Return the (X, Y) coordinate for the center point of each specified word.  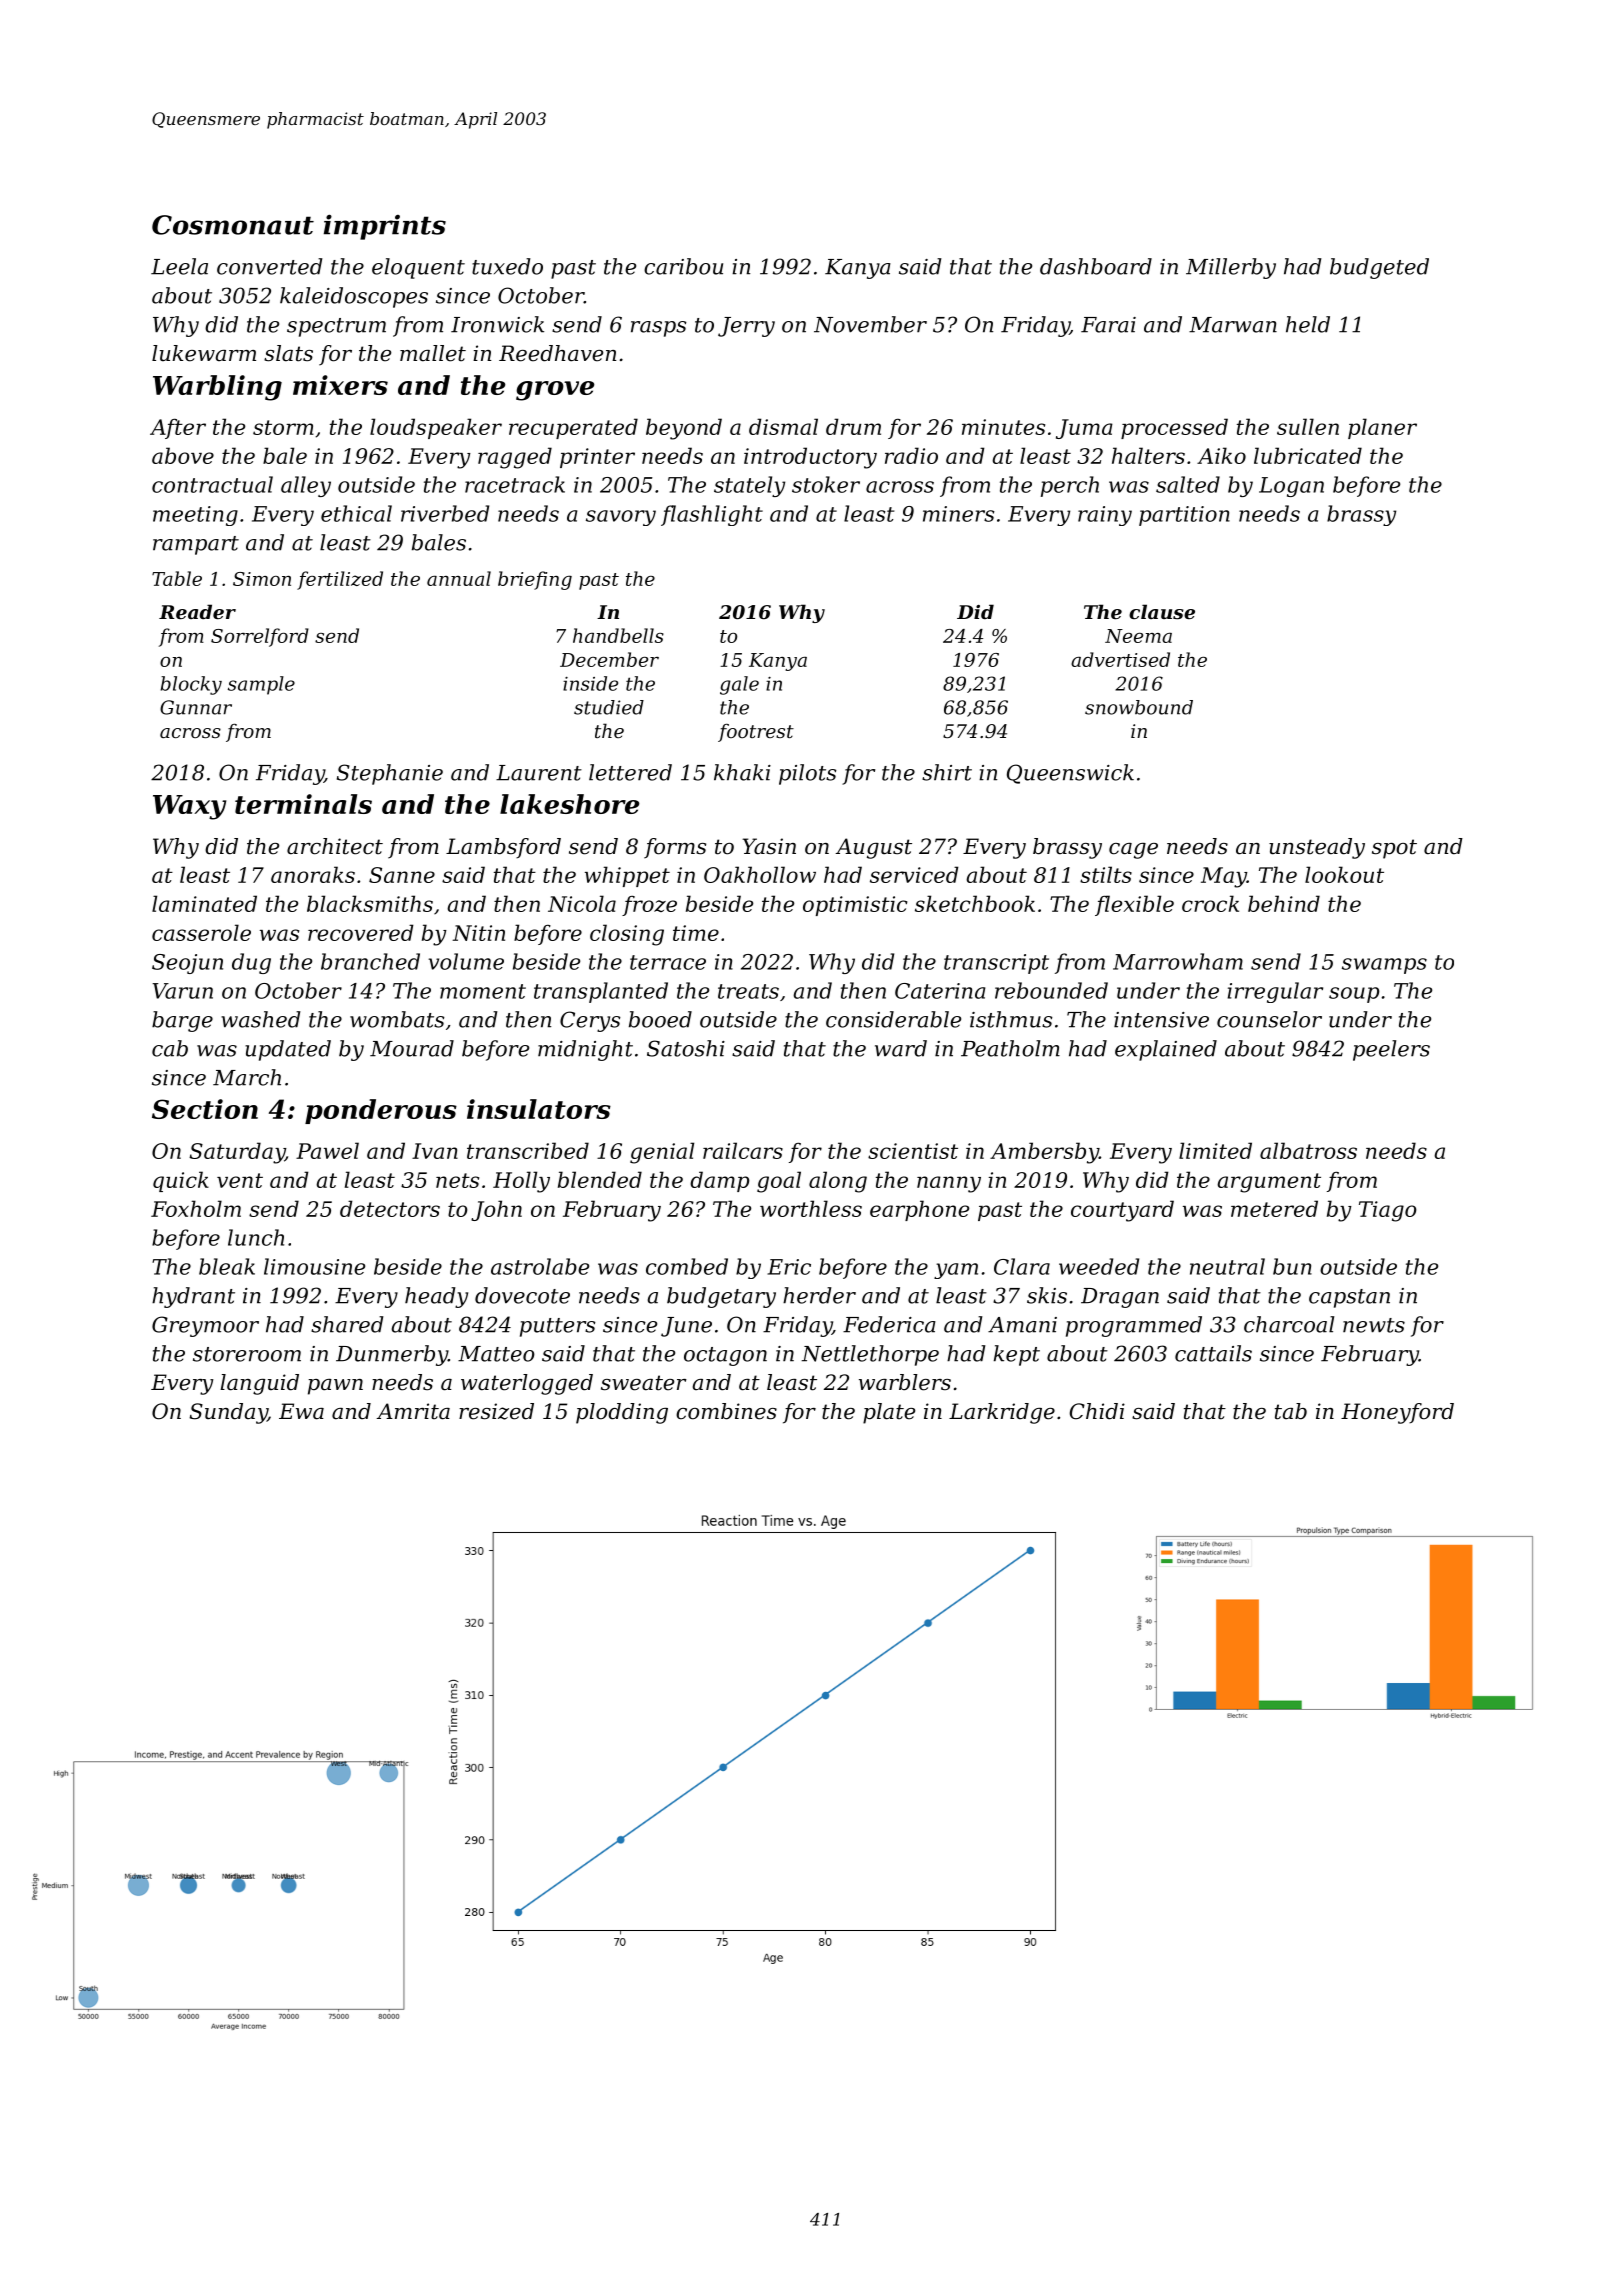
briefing (535, 580)
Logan (1291, 487)
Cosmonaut (233, 225)
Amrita (413, 1411)
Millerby (1231, 268)
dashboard (1096, 266)
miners (959, 514)
